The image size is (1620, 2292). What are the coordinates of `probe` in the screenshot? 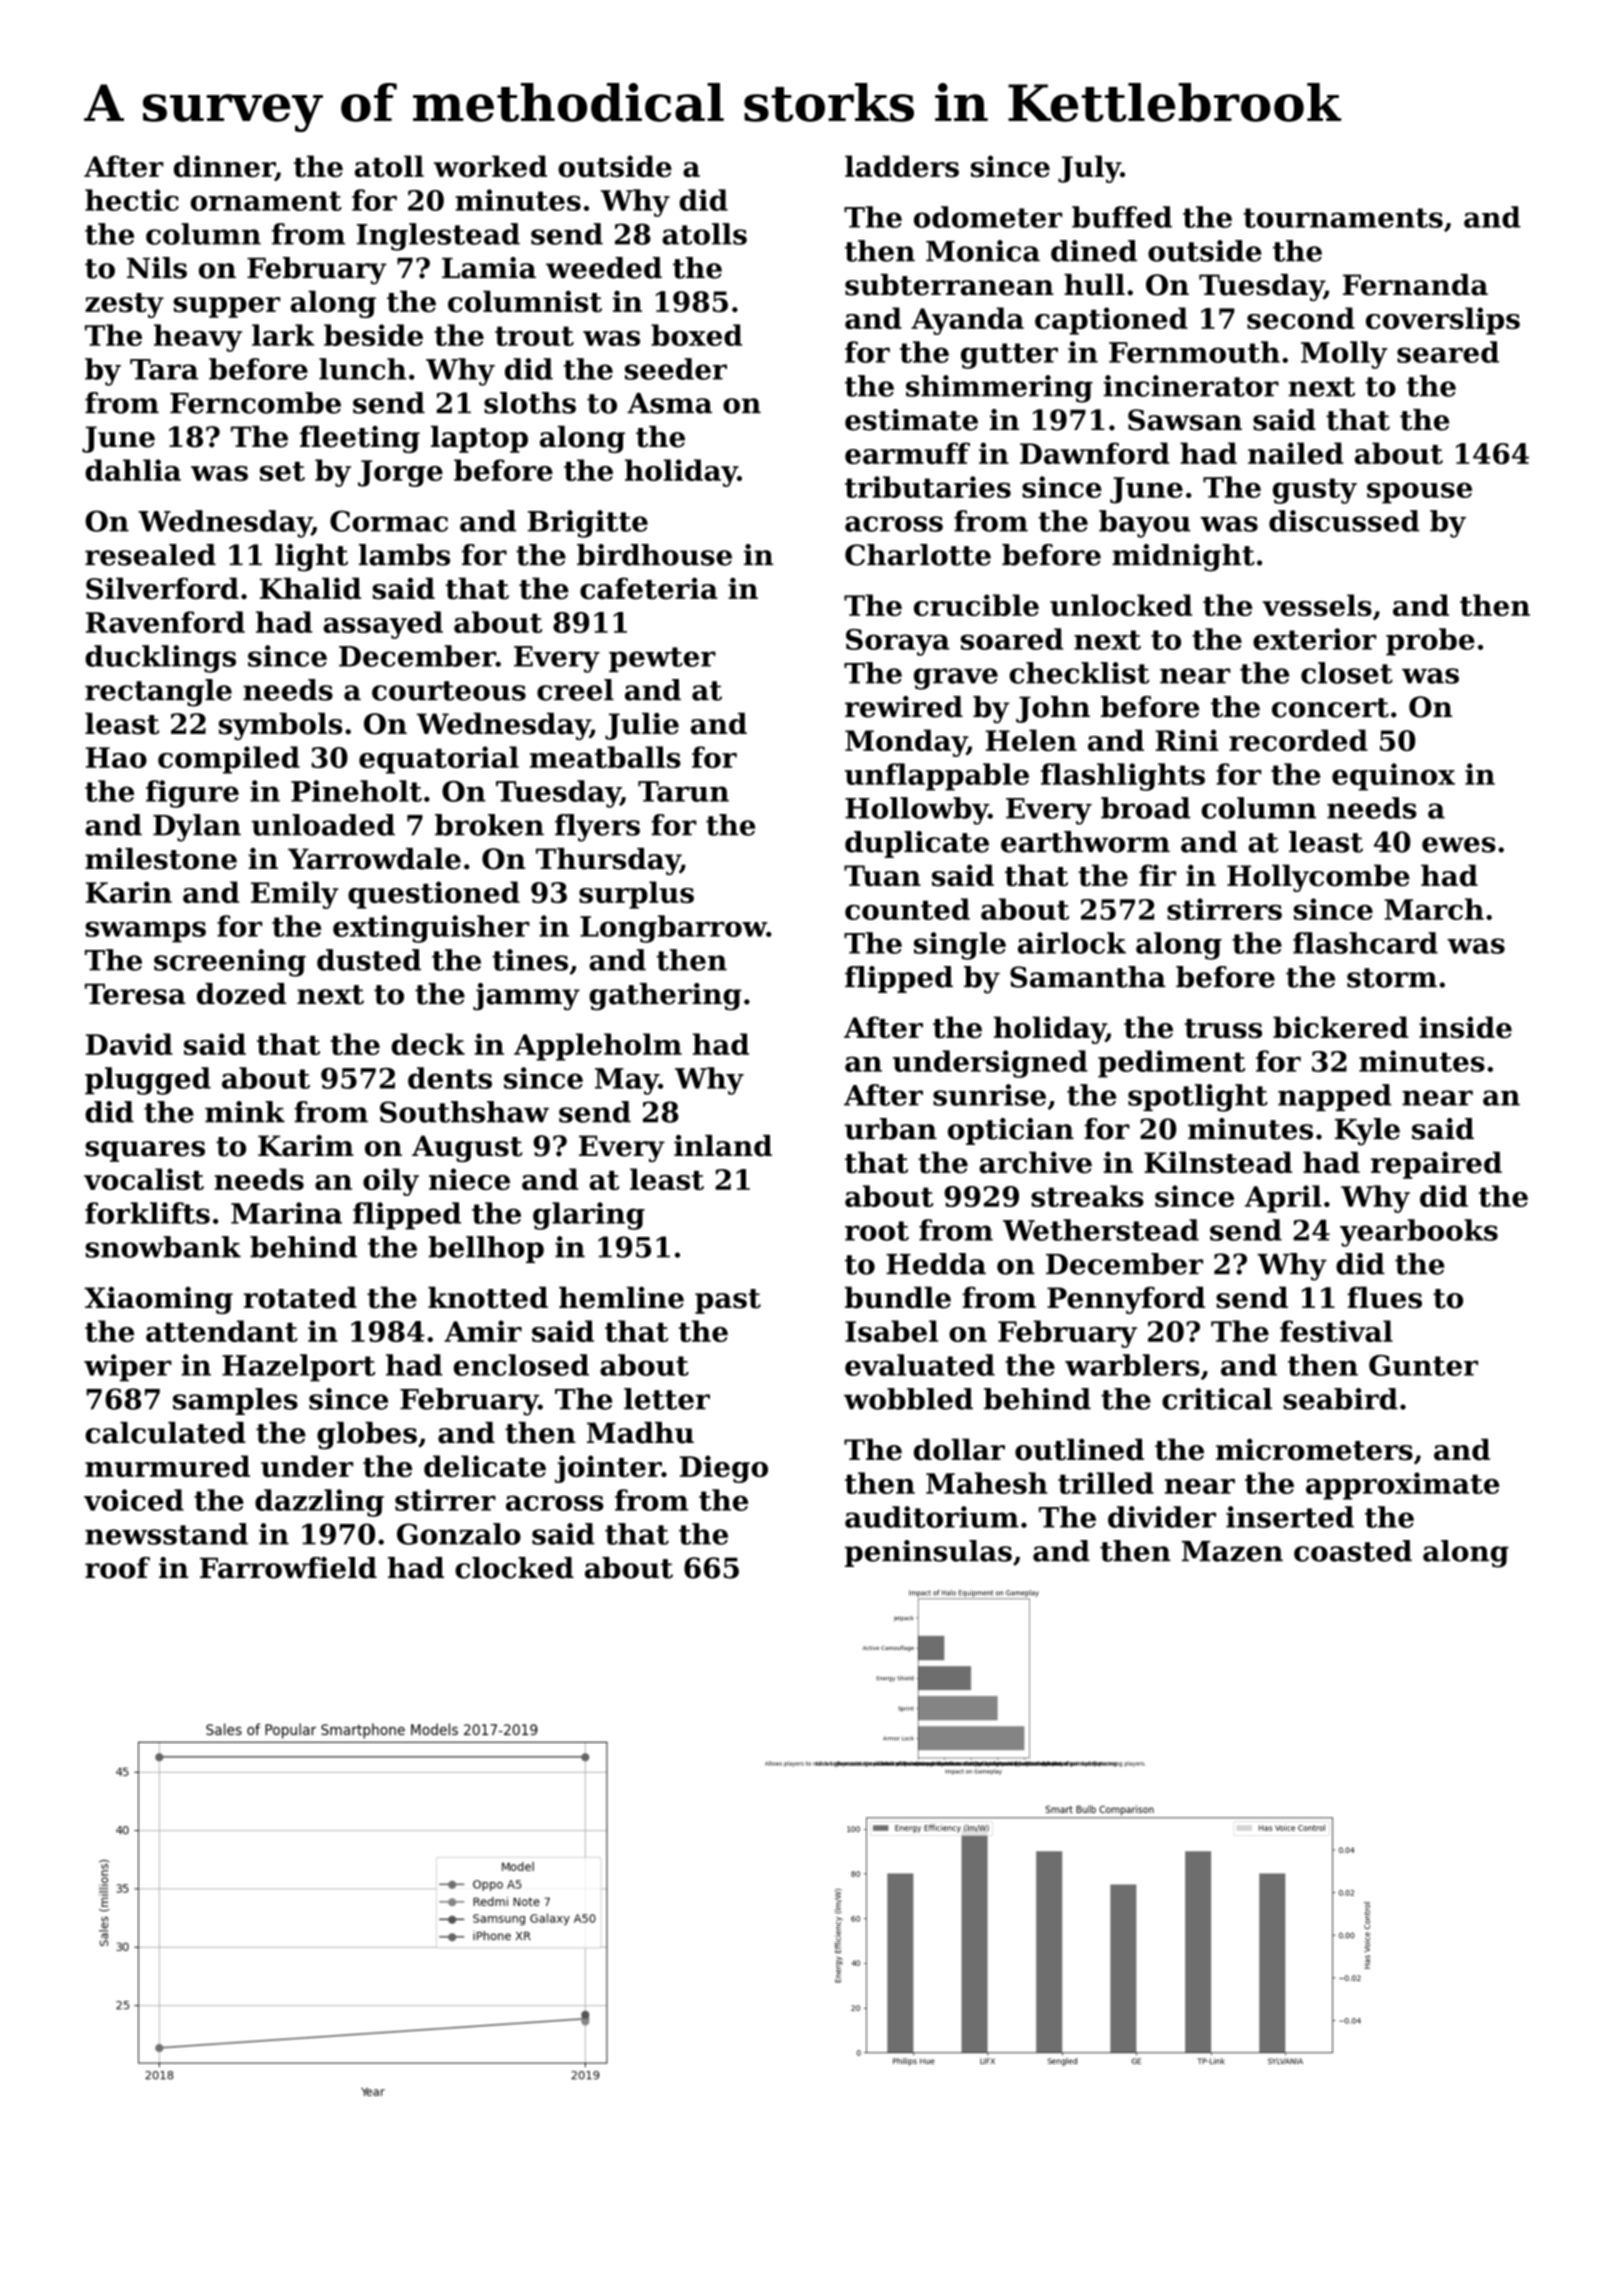 It's located at (1430, 642).
